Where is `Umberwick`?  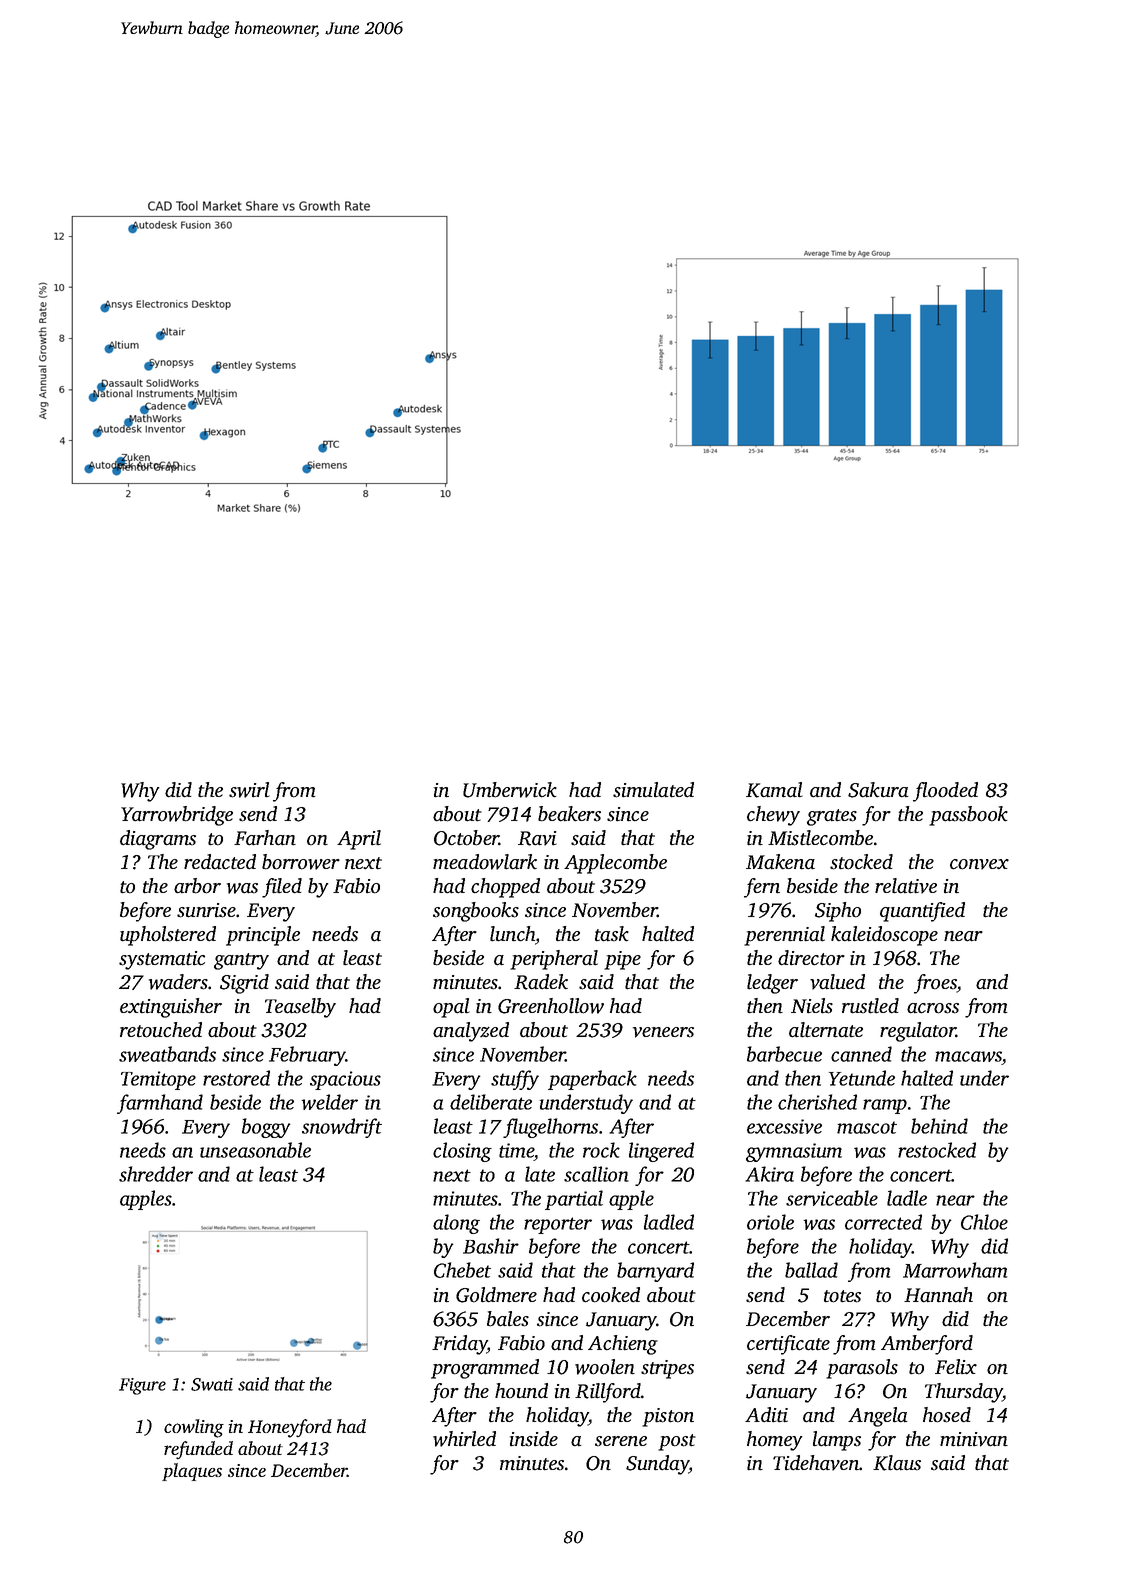 Umberwick is located at coordinates (510, 790).
